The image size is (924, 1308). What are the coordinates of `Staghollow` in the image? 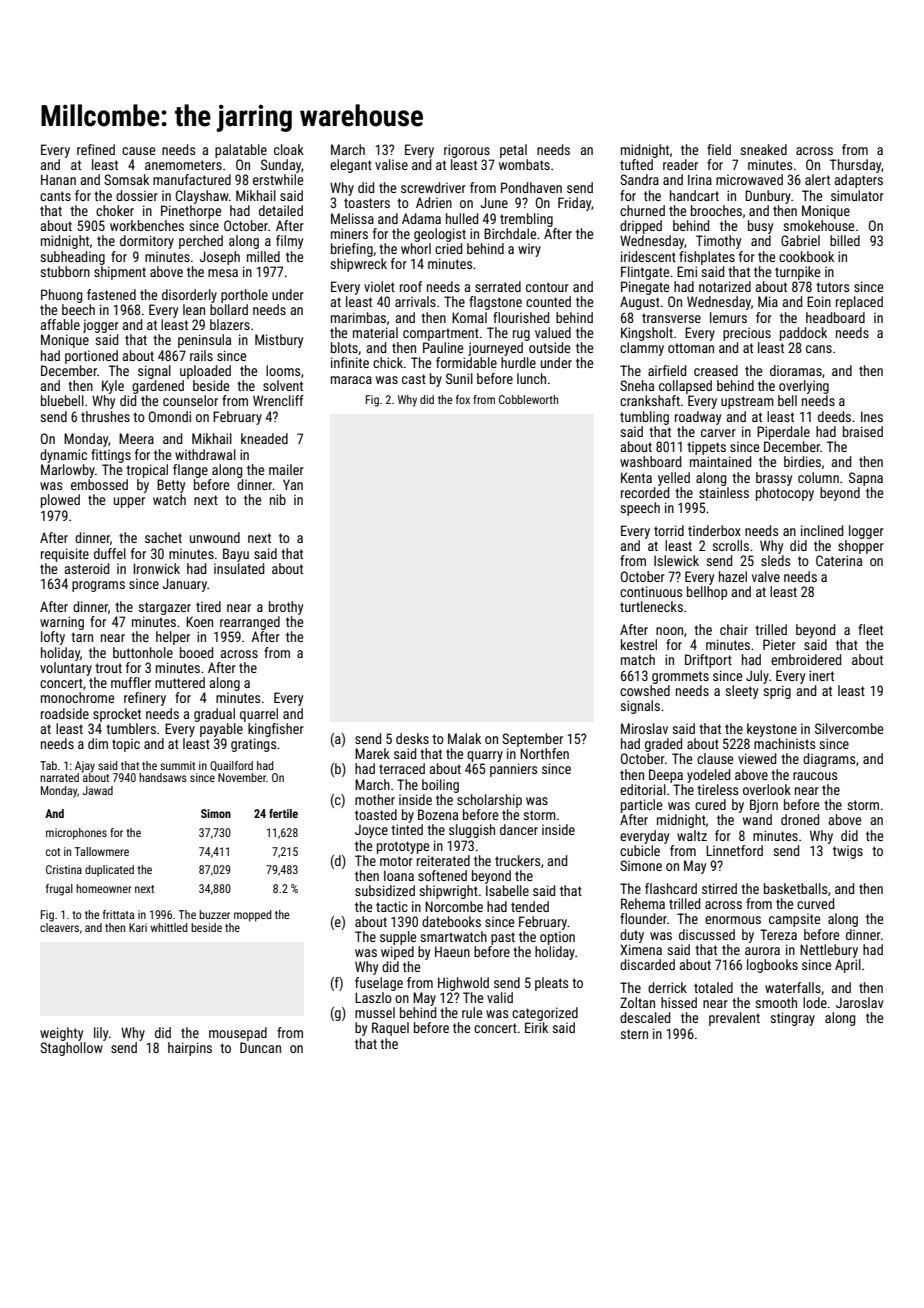 It's located at (71, 1049).
